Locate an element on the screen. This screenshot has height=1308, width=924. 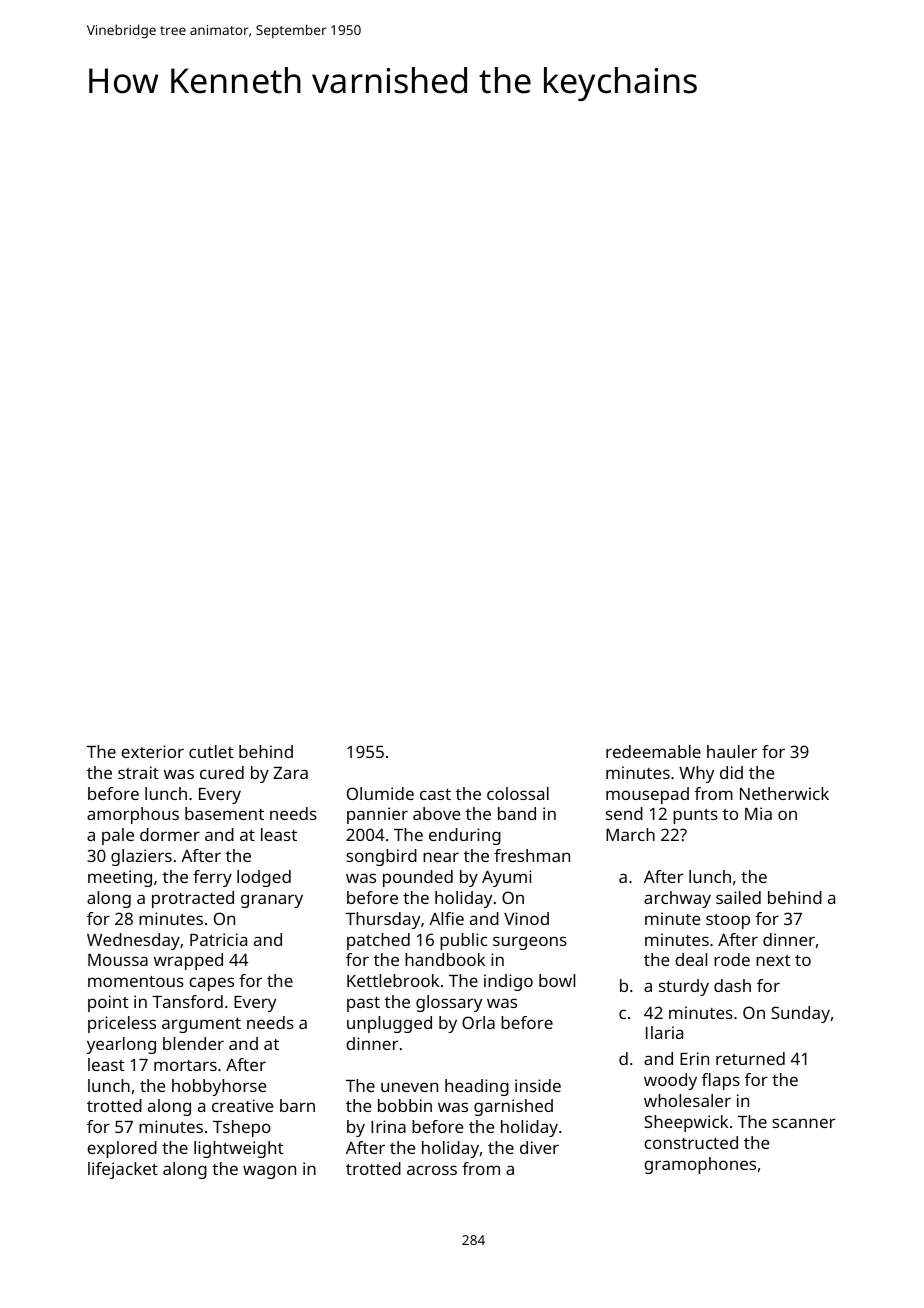
woody is located at coordinates (670, 1081).
